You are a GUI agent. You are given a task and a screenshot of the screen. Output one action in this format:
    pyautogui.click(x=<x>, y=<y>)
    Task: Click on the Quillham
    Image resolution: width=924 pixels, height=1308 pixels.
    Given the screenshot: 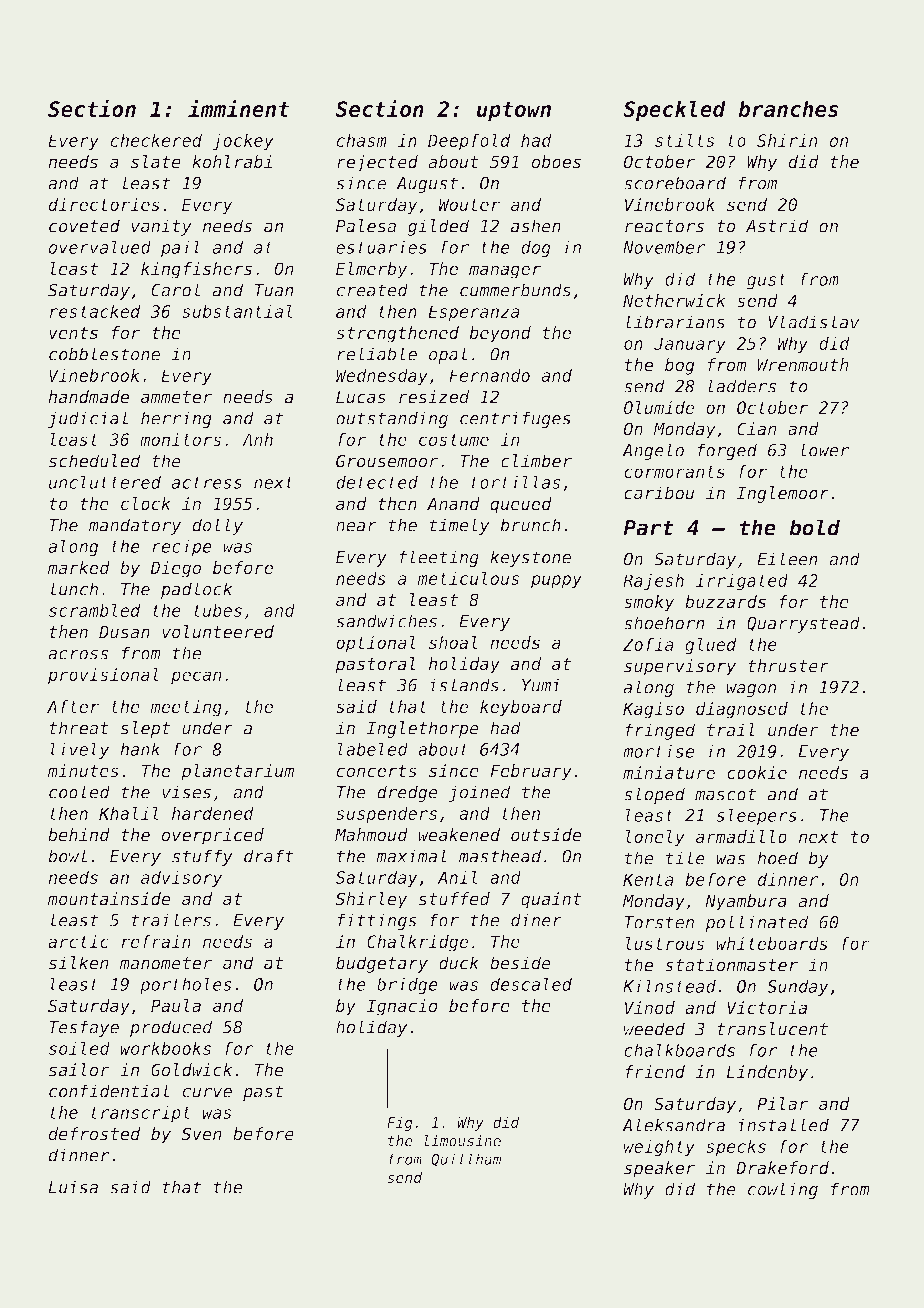 What is the action you would take?
    pyautogui.click(x=466, y=1160)
